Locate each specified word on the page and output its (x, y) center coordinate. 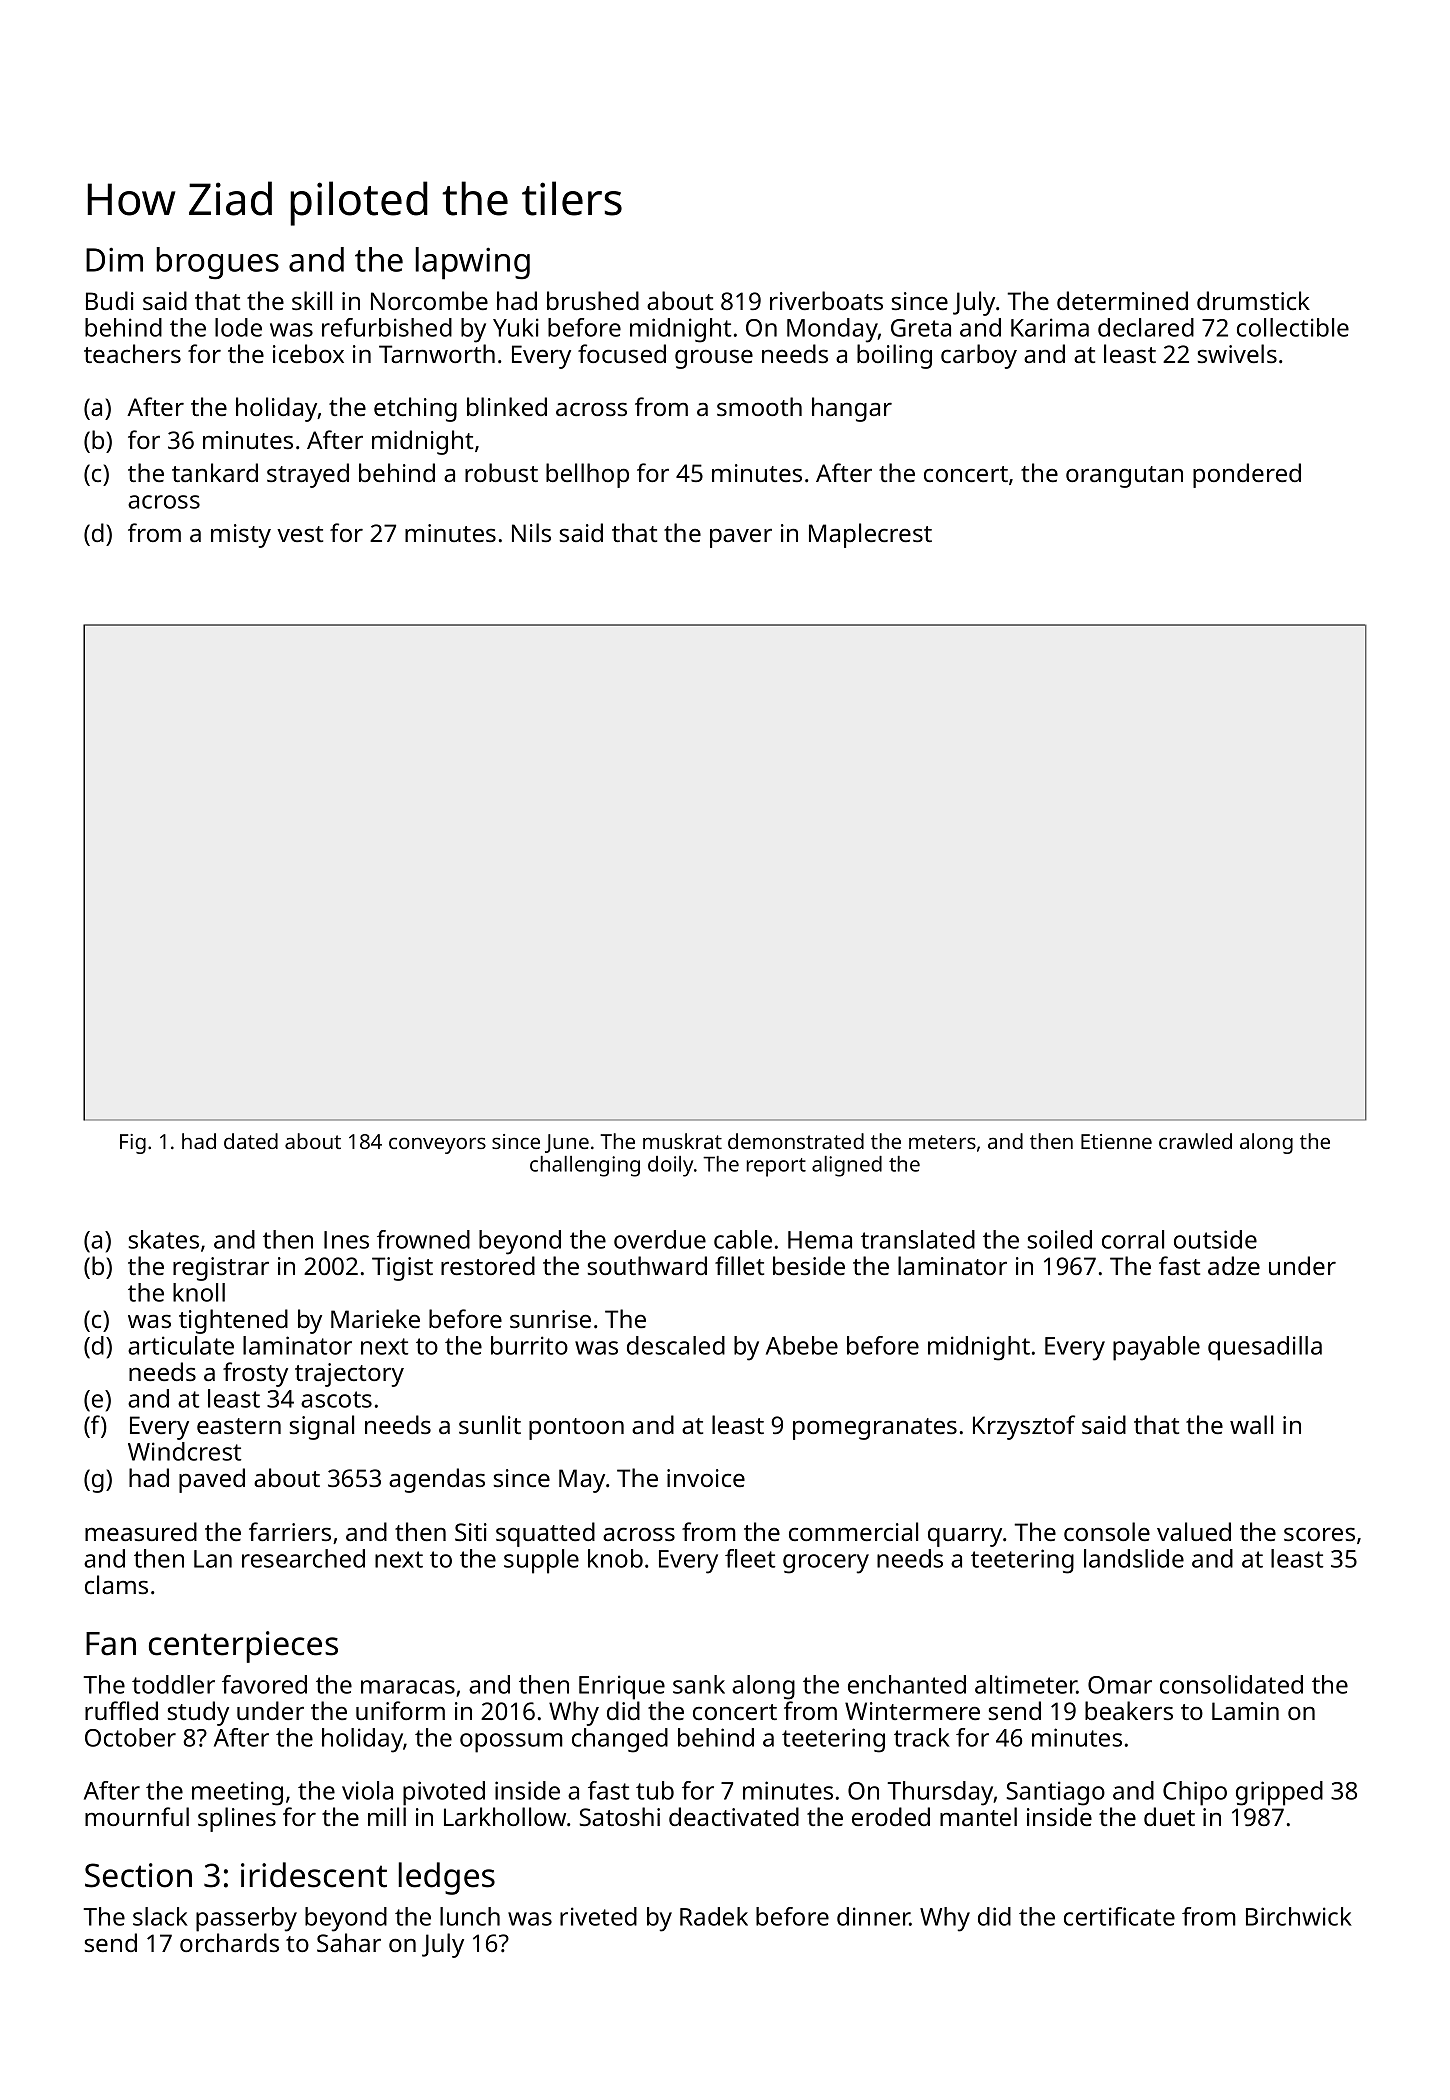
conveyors (437, 1145)
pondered (1247, 475)
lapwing (472, 263)
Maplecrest (870, 535)
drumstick (1253, 300)
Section (138, 1875)
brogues (217, 263)
